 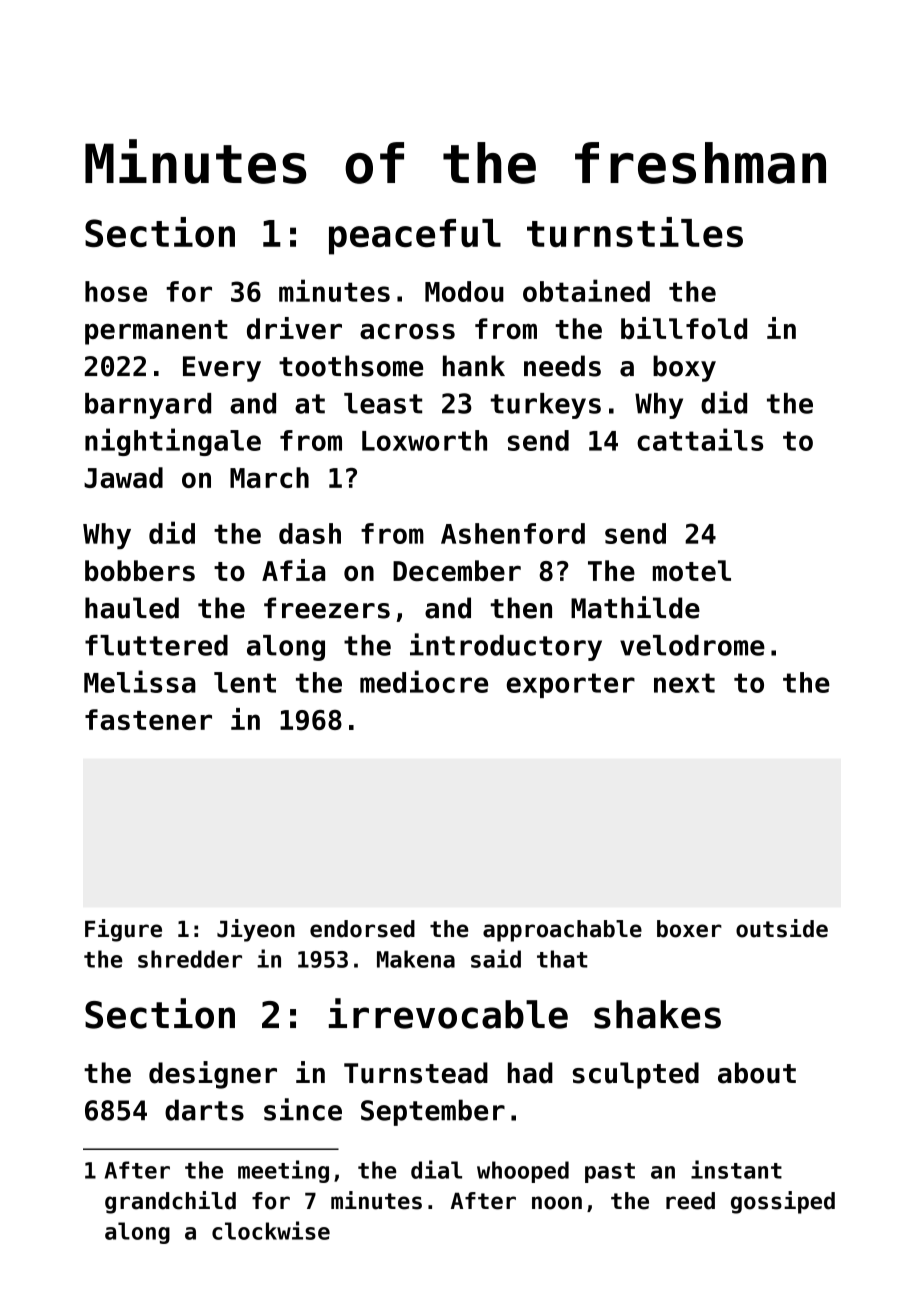 What do you see at coordinates (170, 1202) in the screenshot?
I see `grandchild` at bounding box center [170, 1202].
